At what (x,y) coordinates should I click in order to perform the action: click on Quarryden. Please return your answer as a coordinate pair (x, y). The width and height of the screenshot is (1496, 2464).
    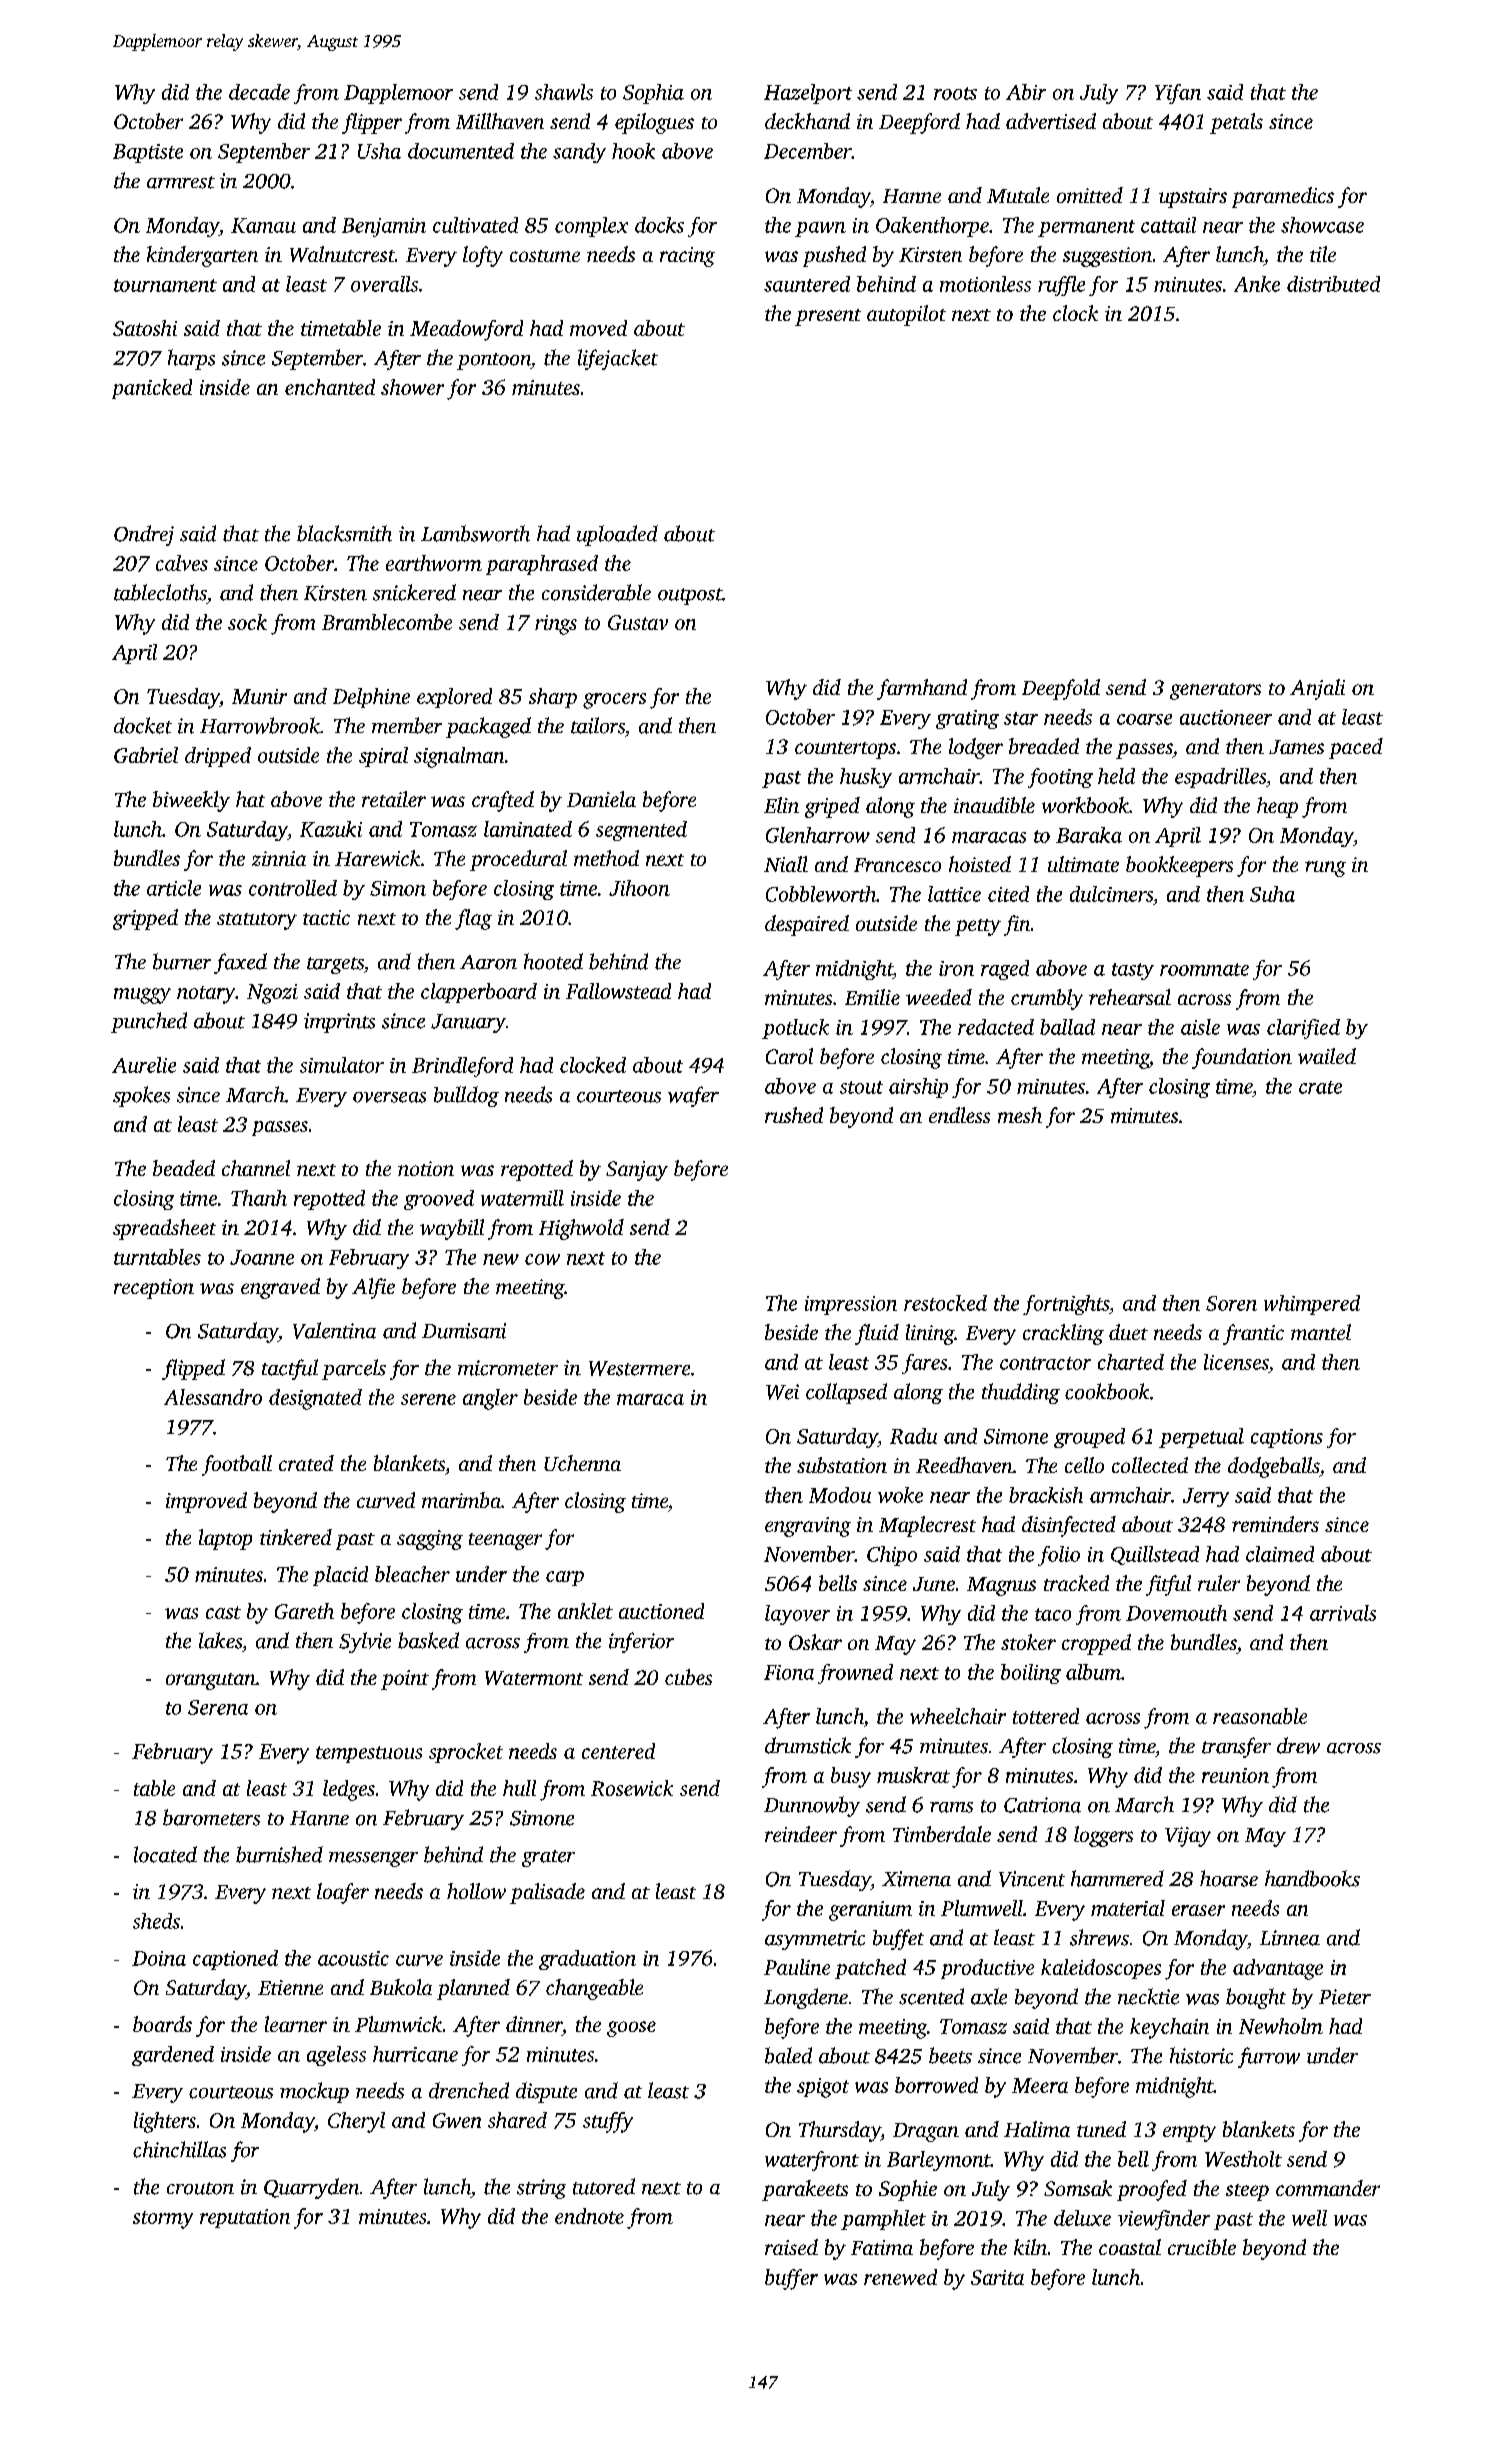
    Looking at the image, I should click on (311, 2188).
